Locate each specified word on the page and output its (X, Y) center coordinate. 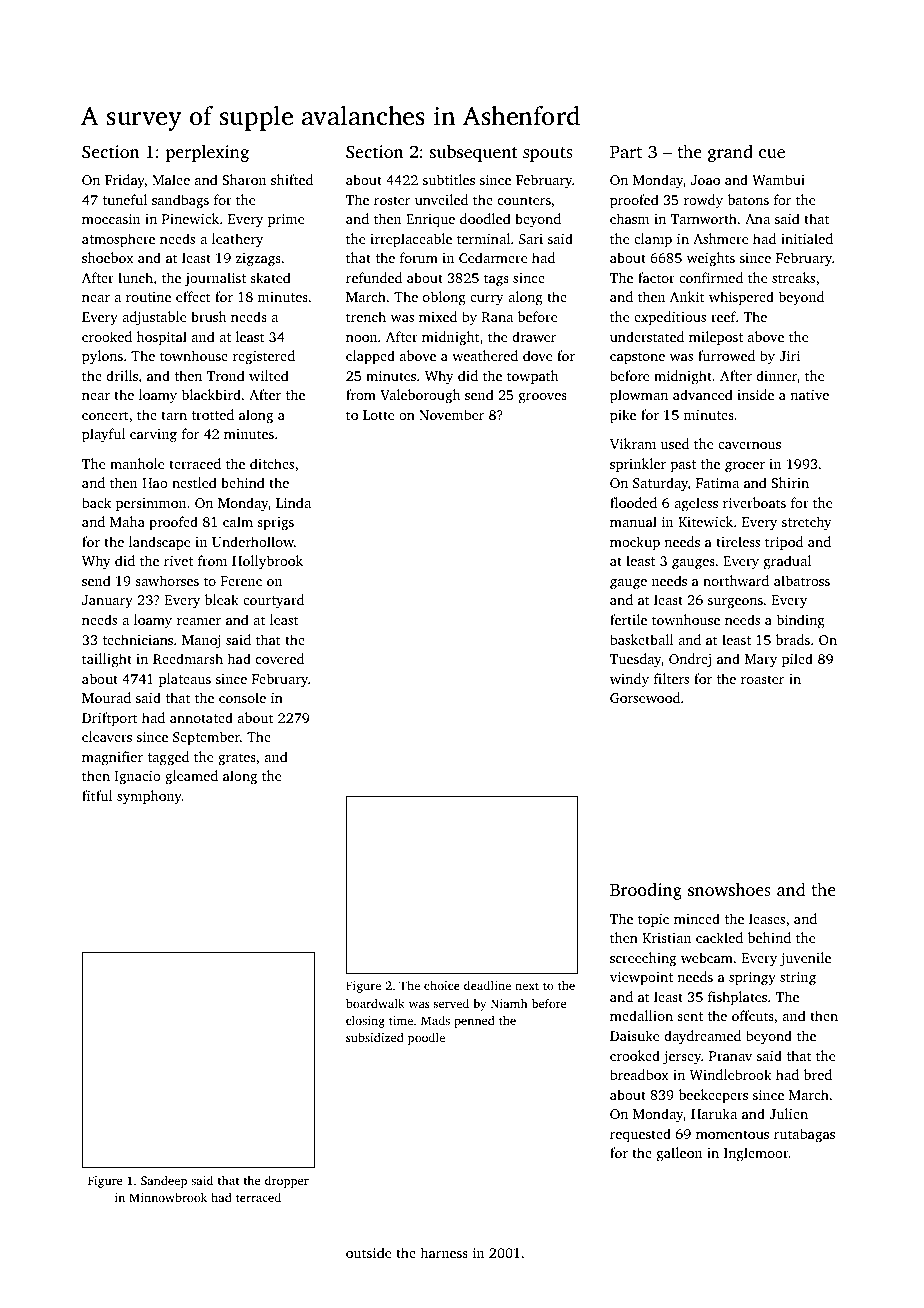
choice (442, 985)
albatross (802, 580)
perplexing (207, 153)
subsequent (474, 153)
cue (772, 153)
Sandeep (164, 1181)
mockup (635, 543)
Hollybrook (267, 562)
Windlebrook (731, 1074)
